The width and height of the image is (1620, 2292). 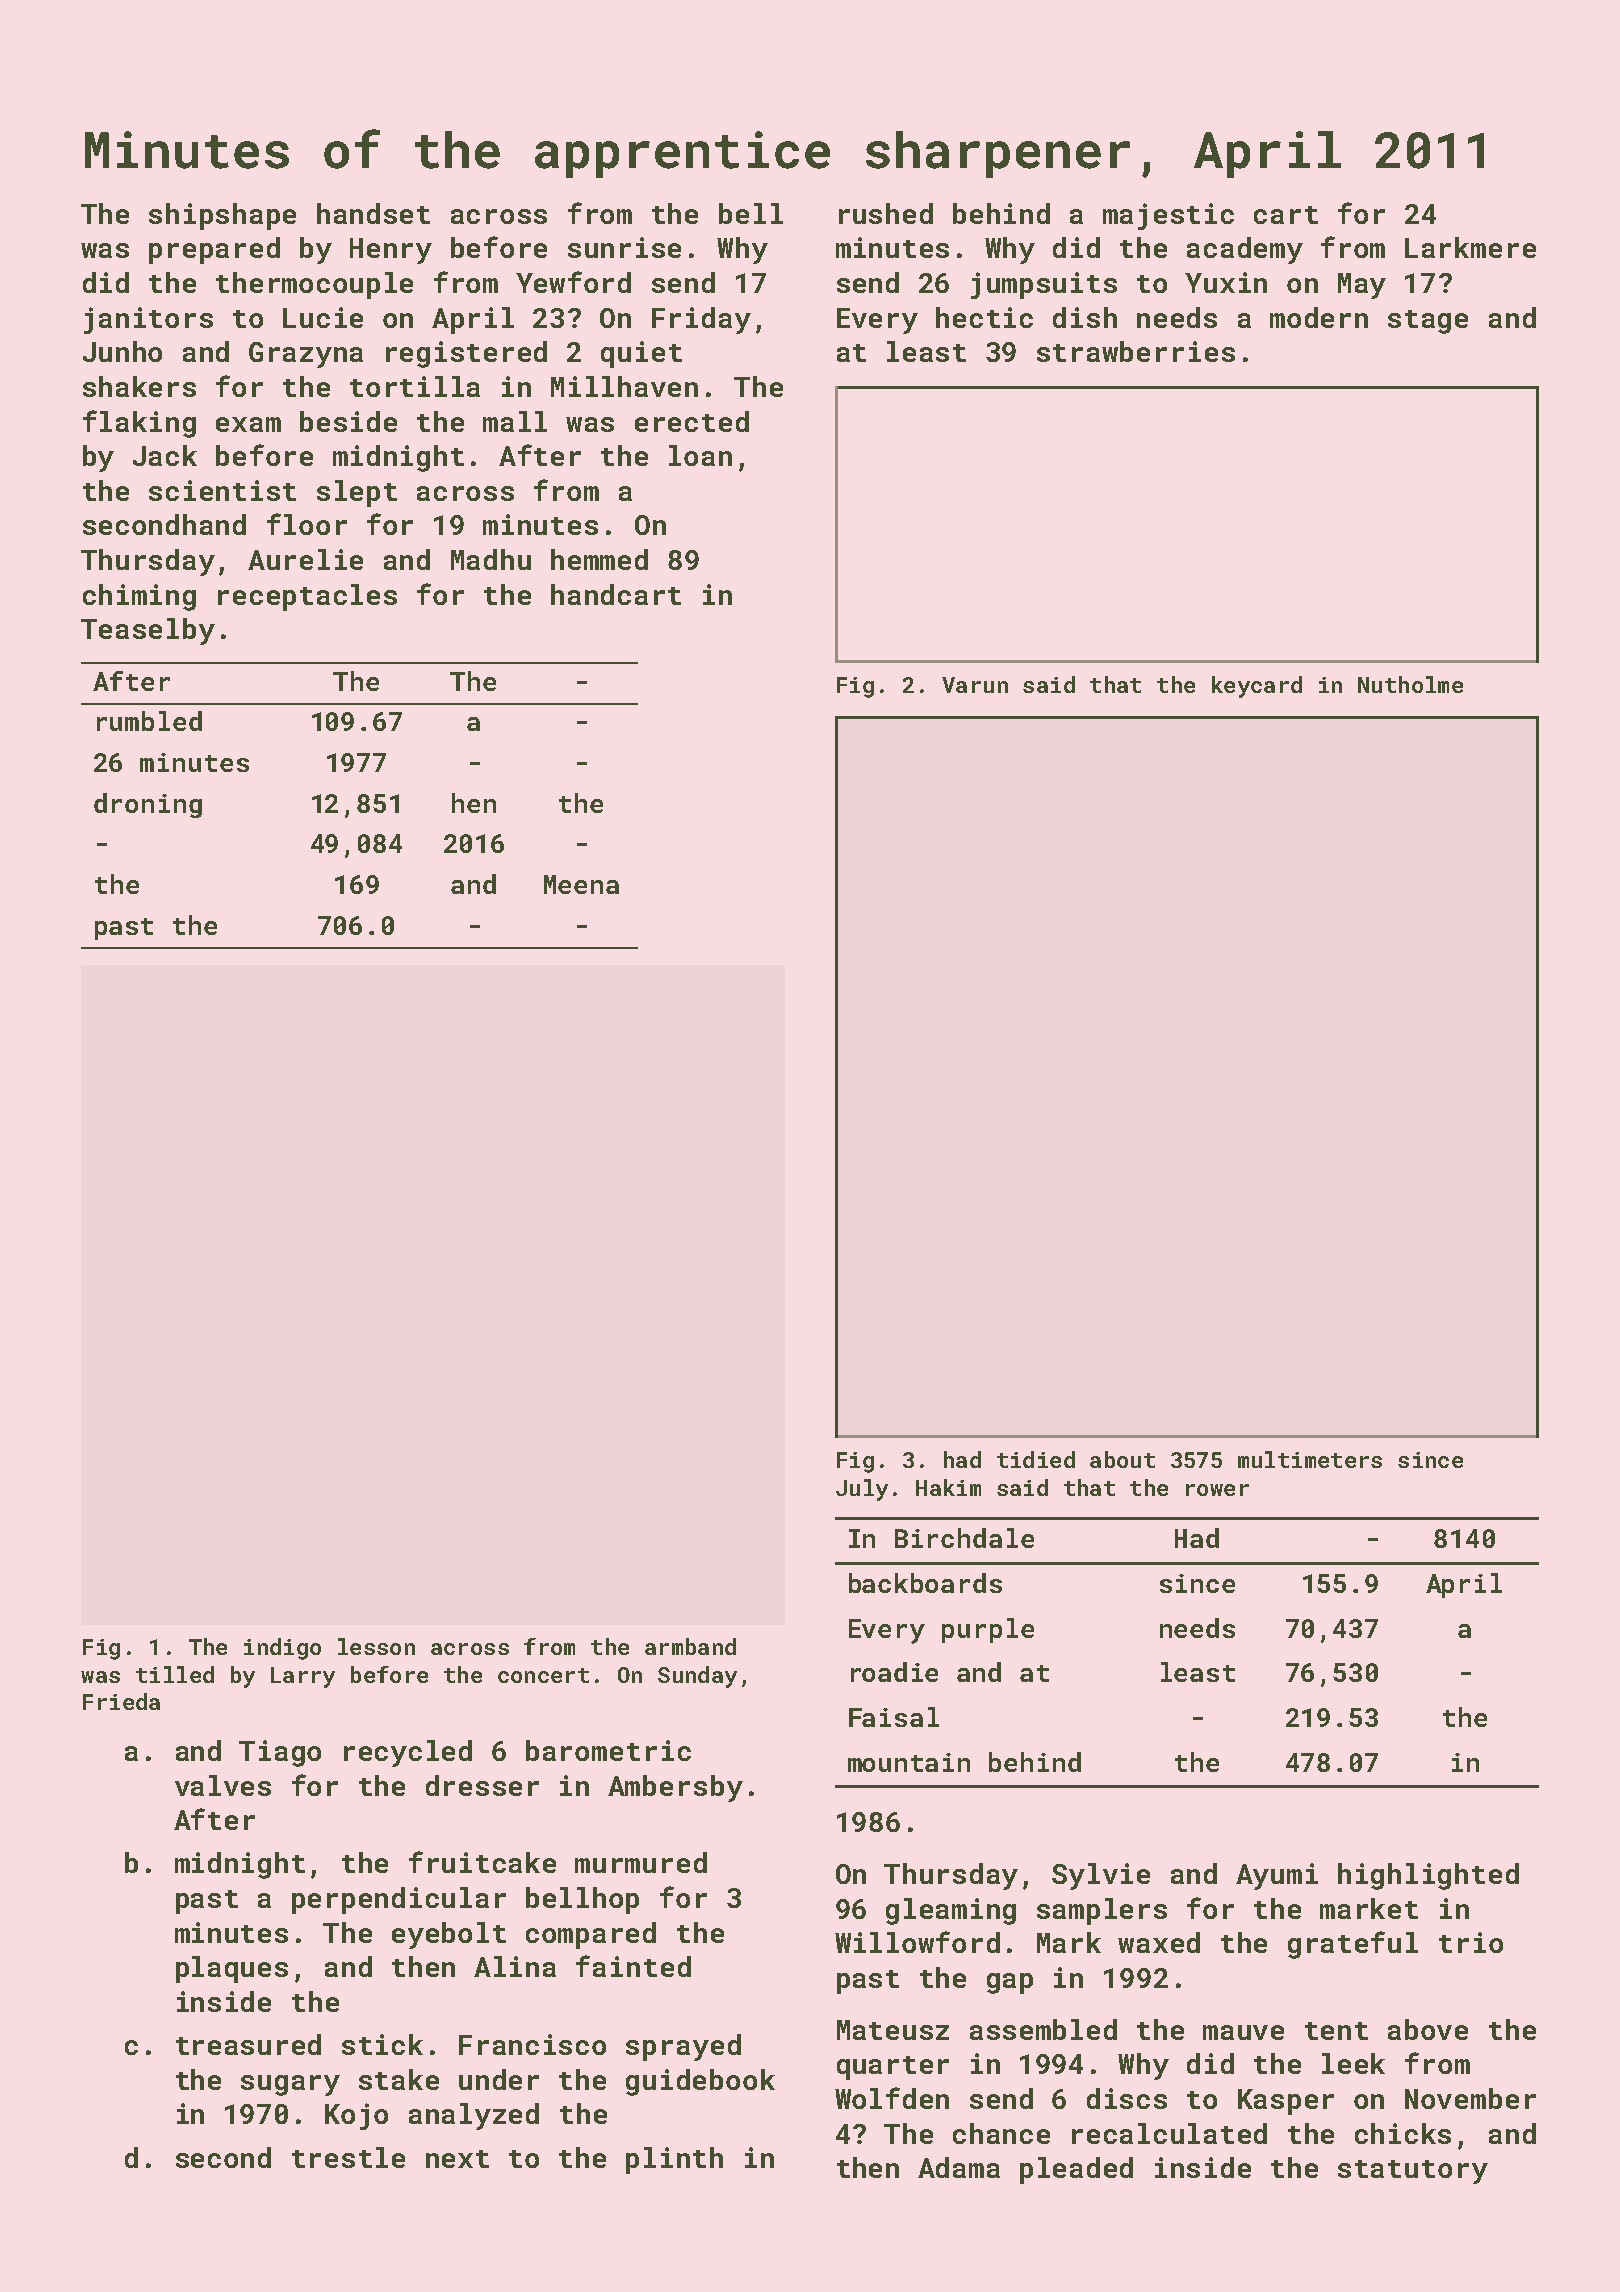 What do you see at coordinates (376, 1646) in the image?
I see `lesson` at bounding box center [376, 1646].
